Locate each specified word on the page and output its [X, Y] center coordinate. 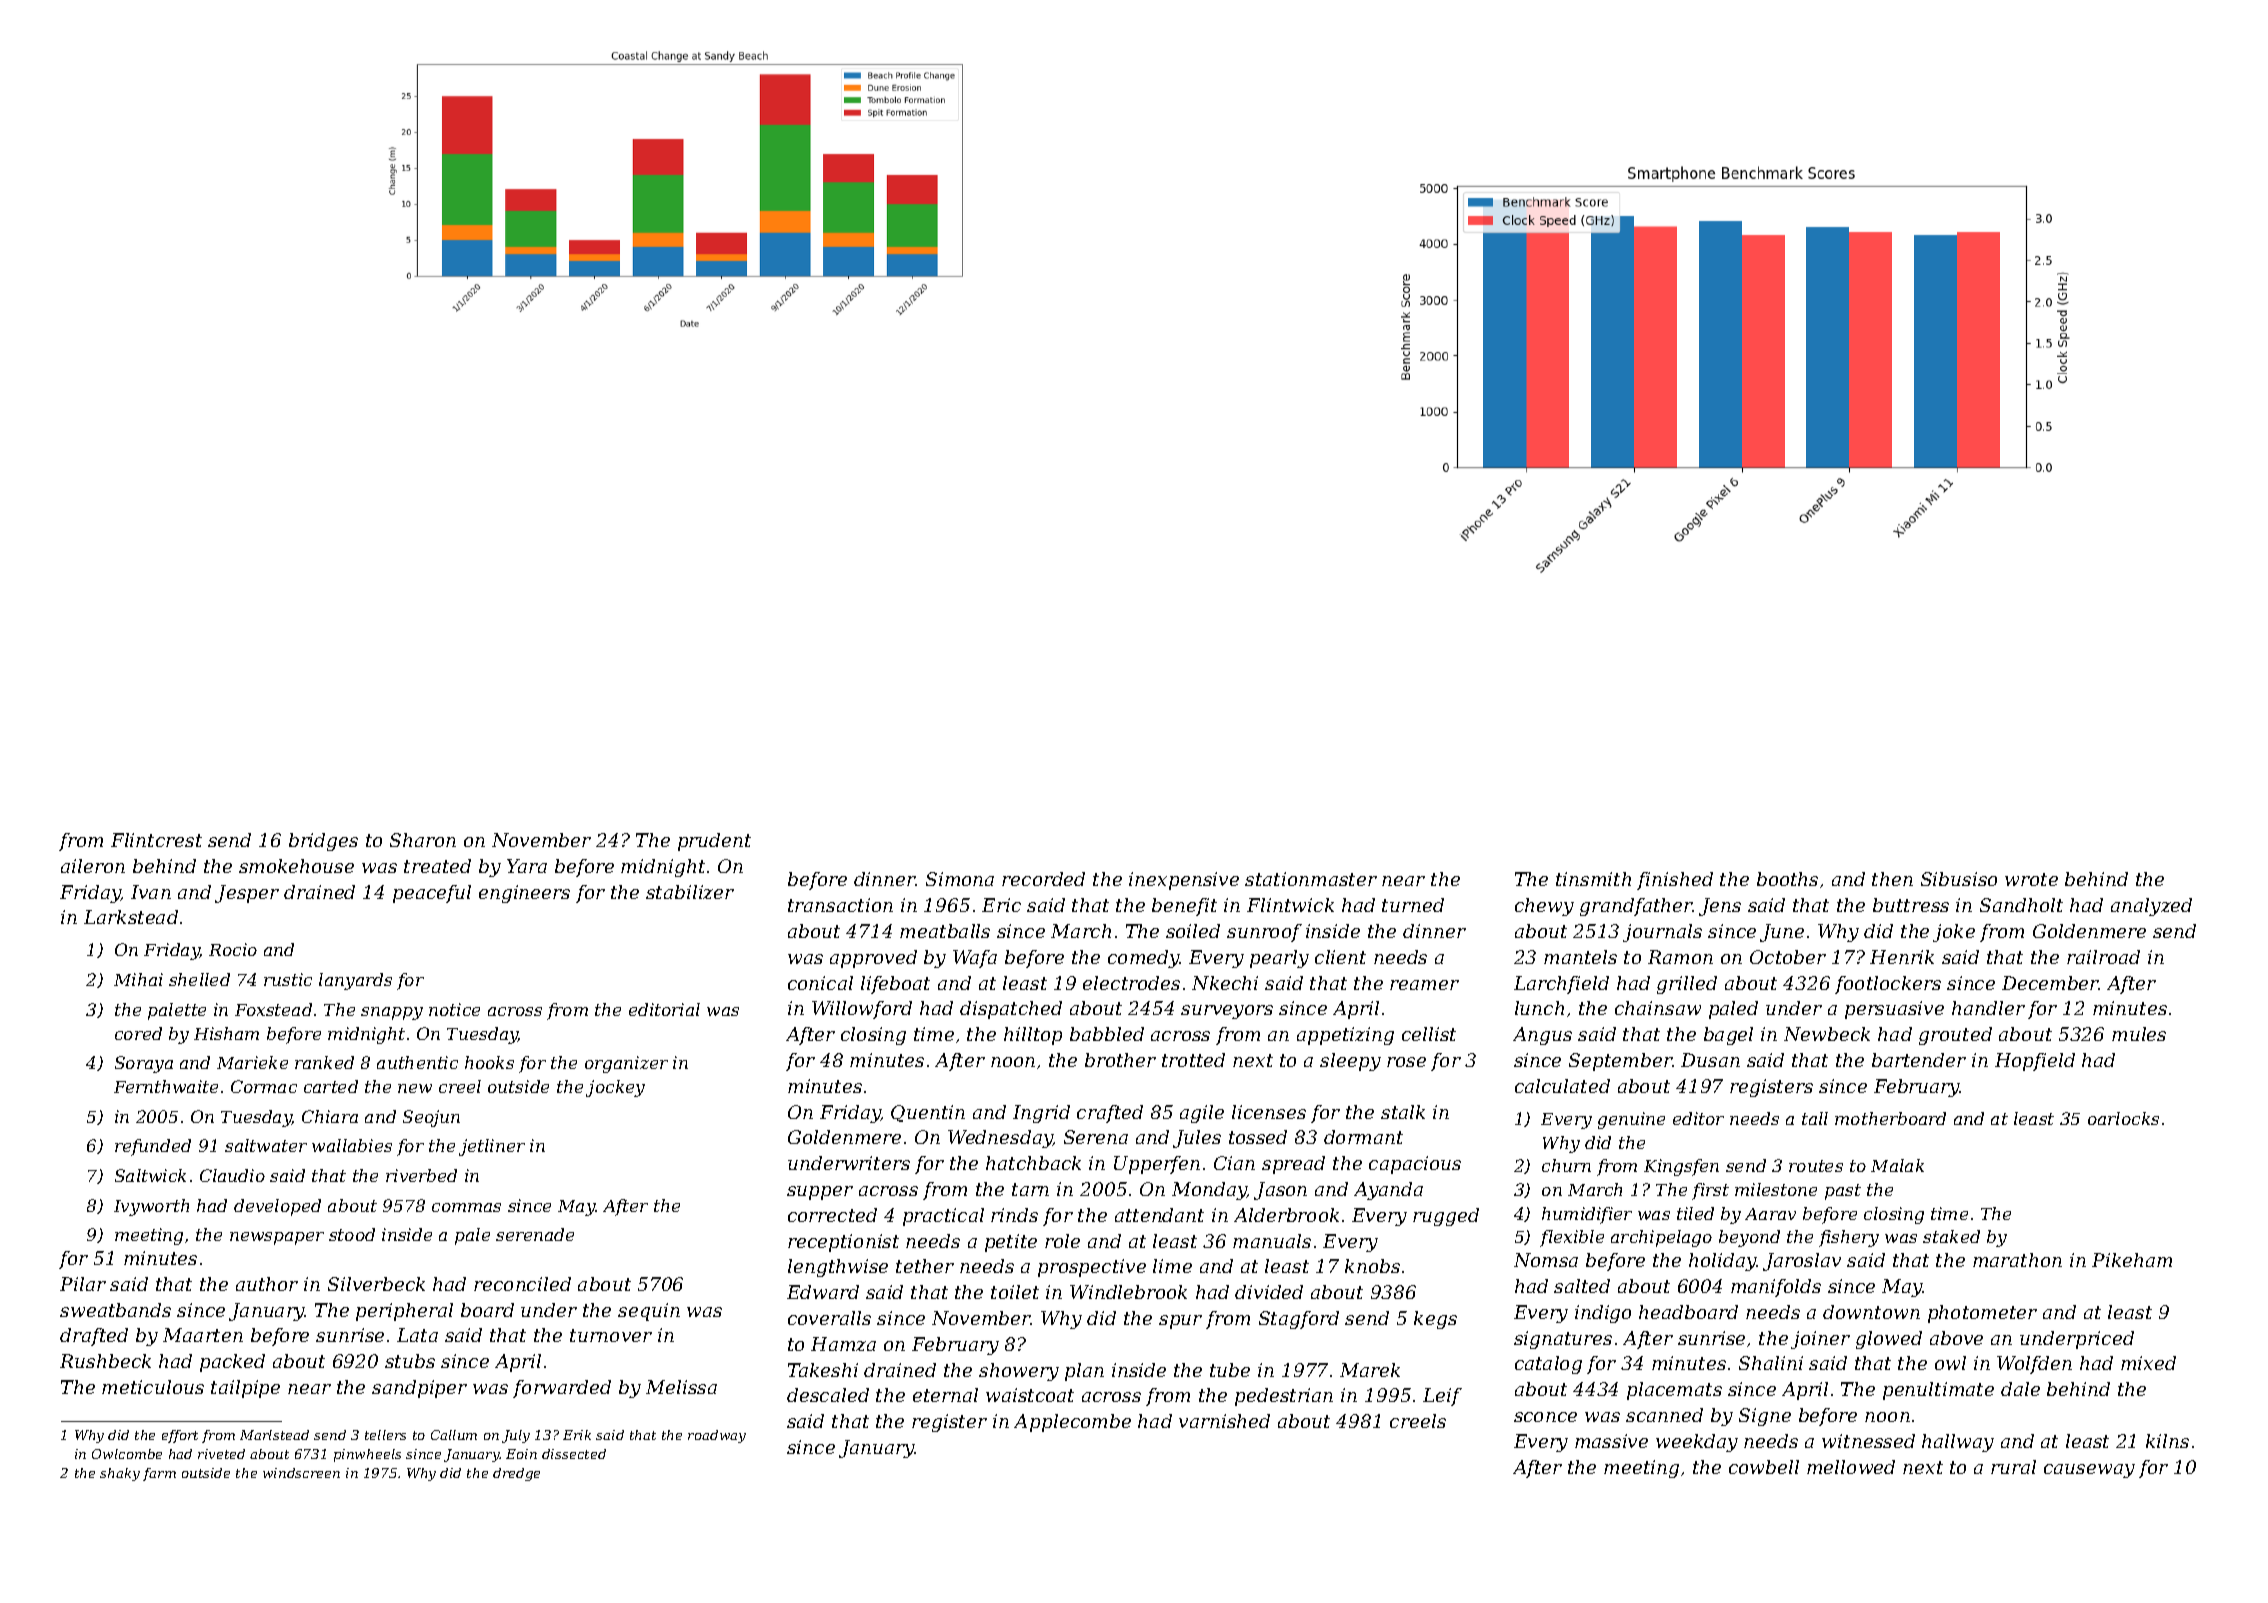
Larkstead [131, 917]
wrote [2031, 879]
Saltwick [150, 1175]
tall [1815, 1118]
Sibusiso [1959, 879]
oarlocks [2123, 1118]
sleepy [1350, 1062]
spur [1180, 1322]
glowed [1889, 1340]
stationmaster [1311, 879]
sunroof [1264, 933]
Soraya [144, 1064]
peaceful [432, 894]
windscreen [301, 1473]
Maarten [203, 1335]
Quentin [928, 1113]
